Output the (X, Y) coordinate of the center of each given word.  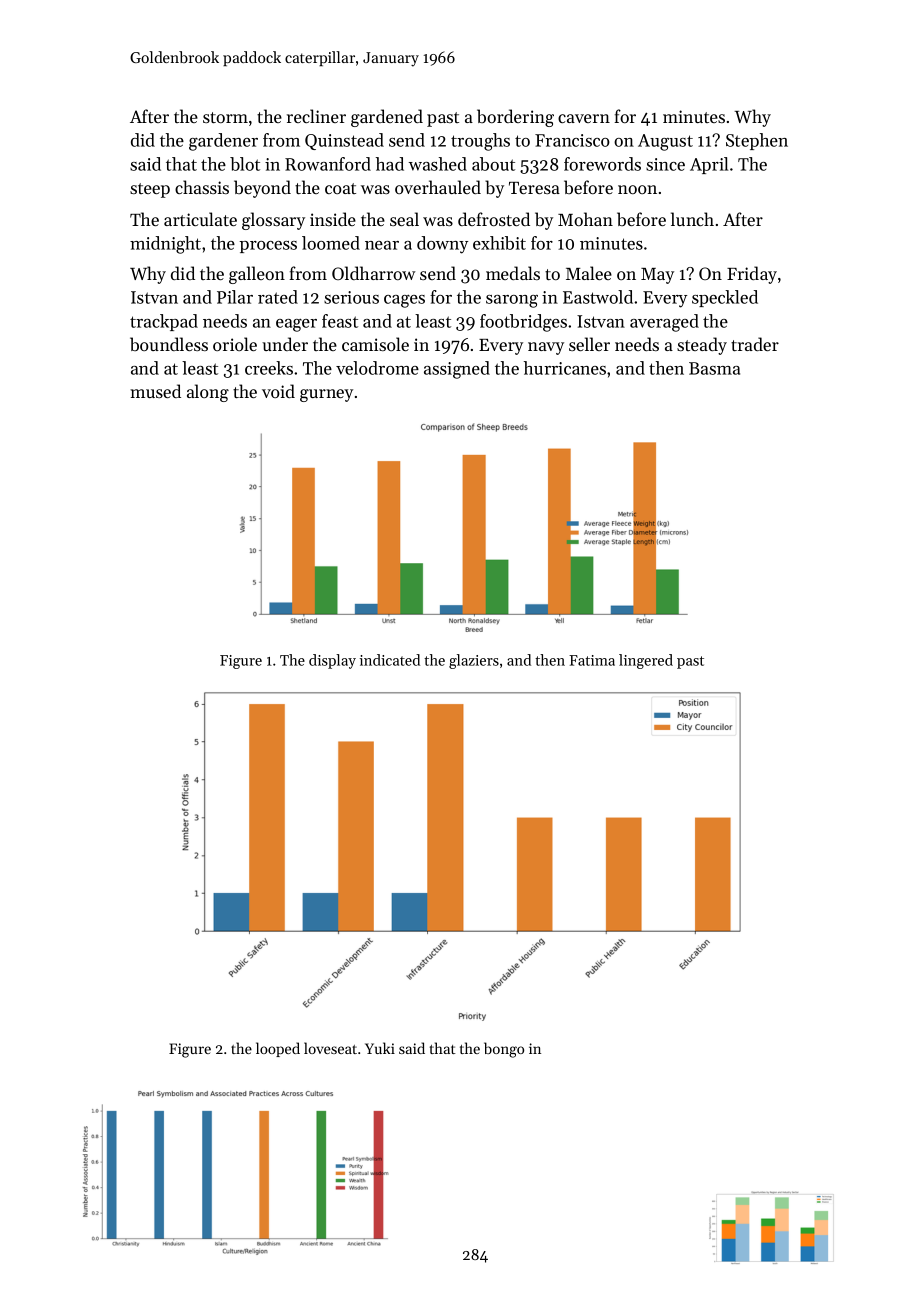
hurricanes (565, 368)
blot (245, 164)
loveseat (330, 1048)
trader (755, 344)
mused (155, 391)
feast (340, 321)
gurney (326, 395)
